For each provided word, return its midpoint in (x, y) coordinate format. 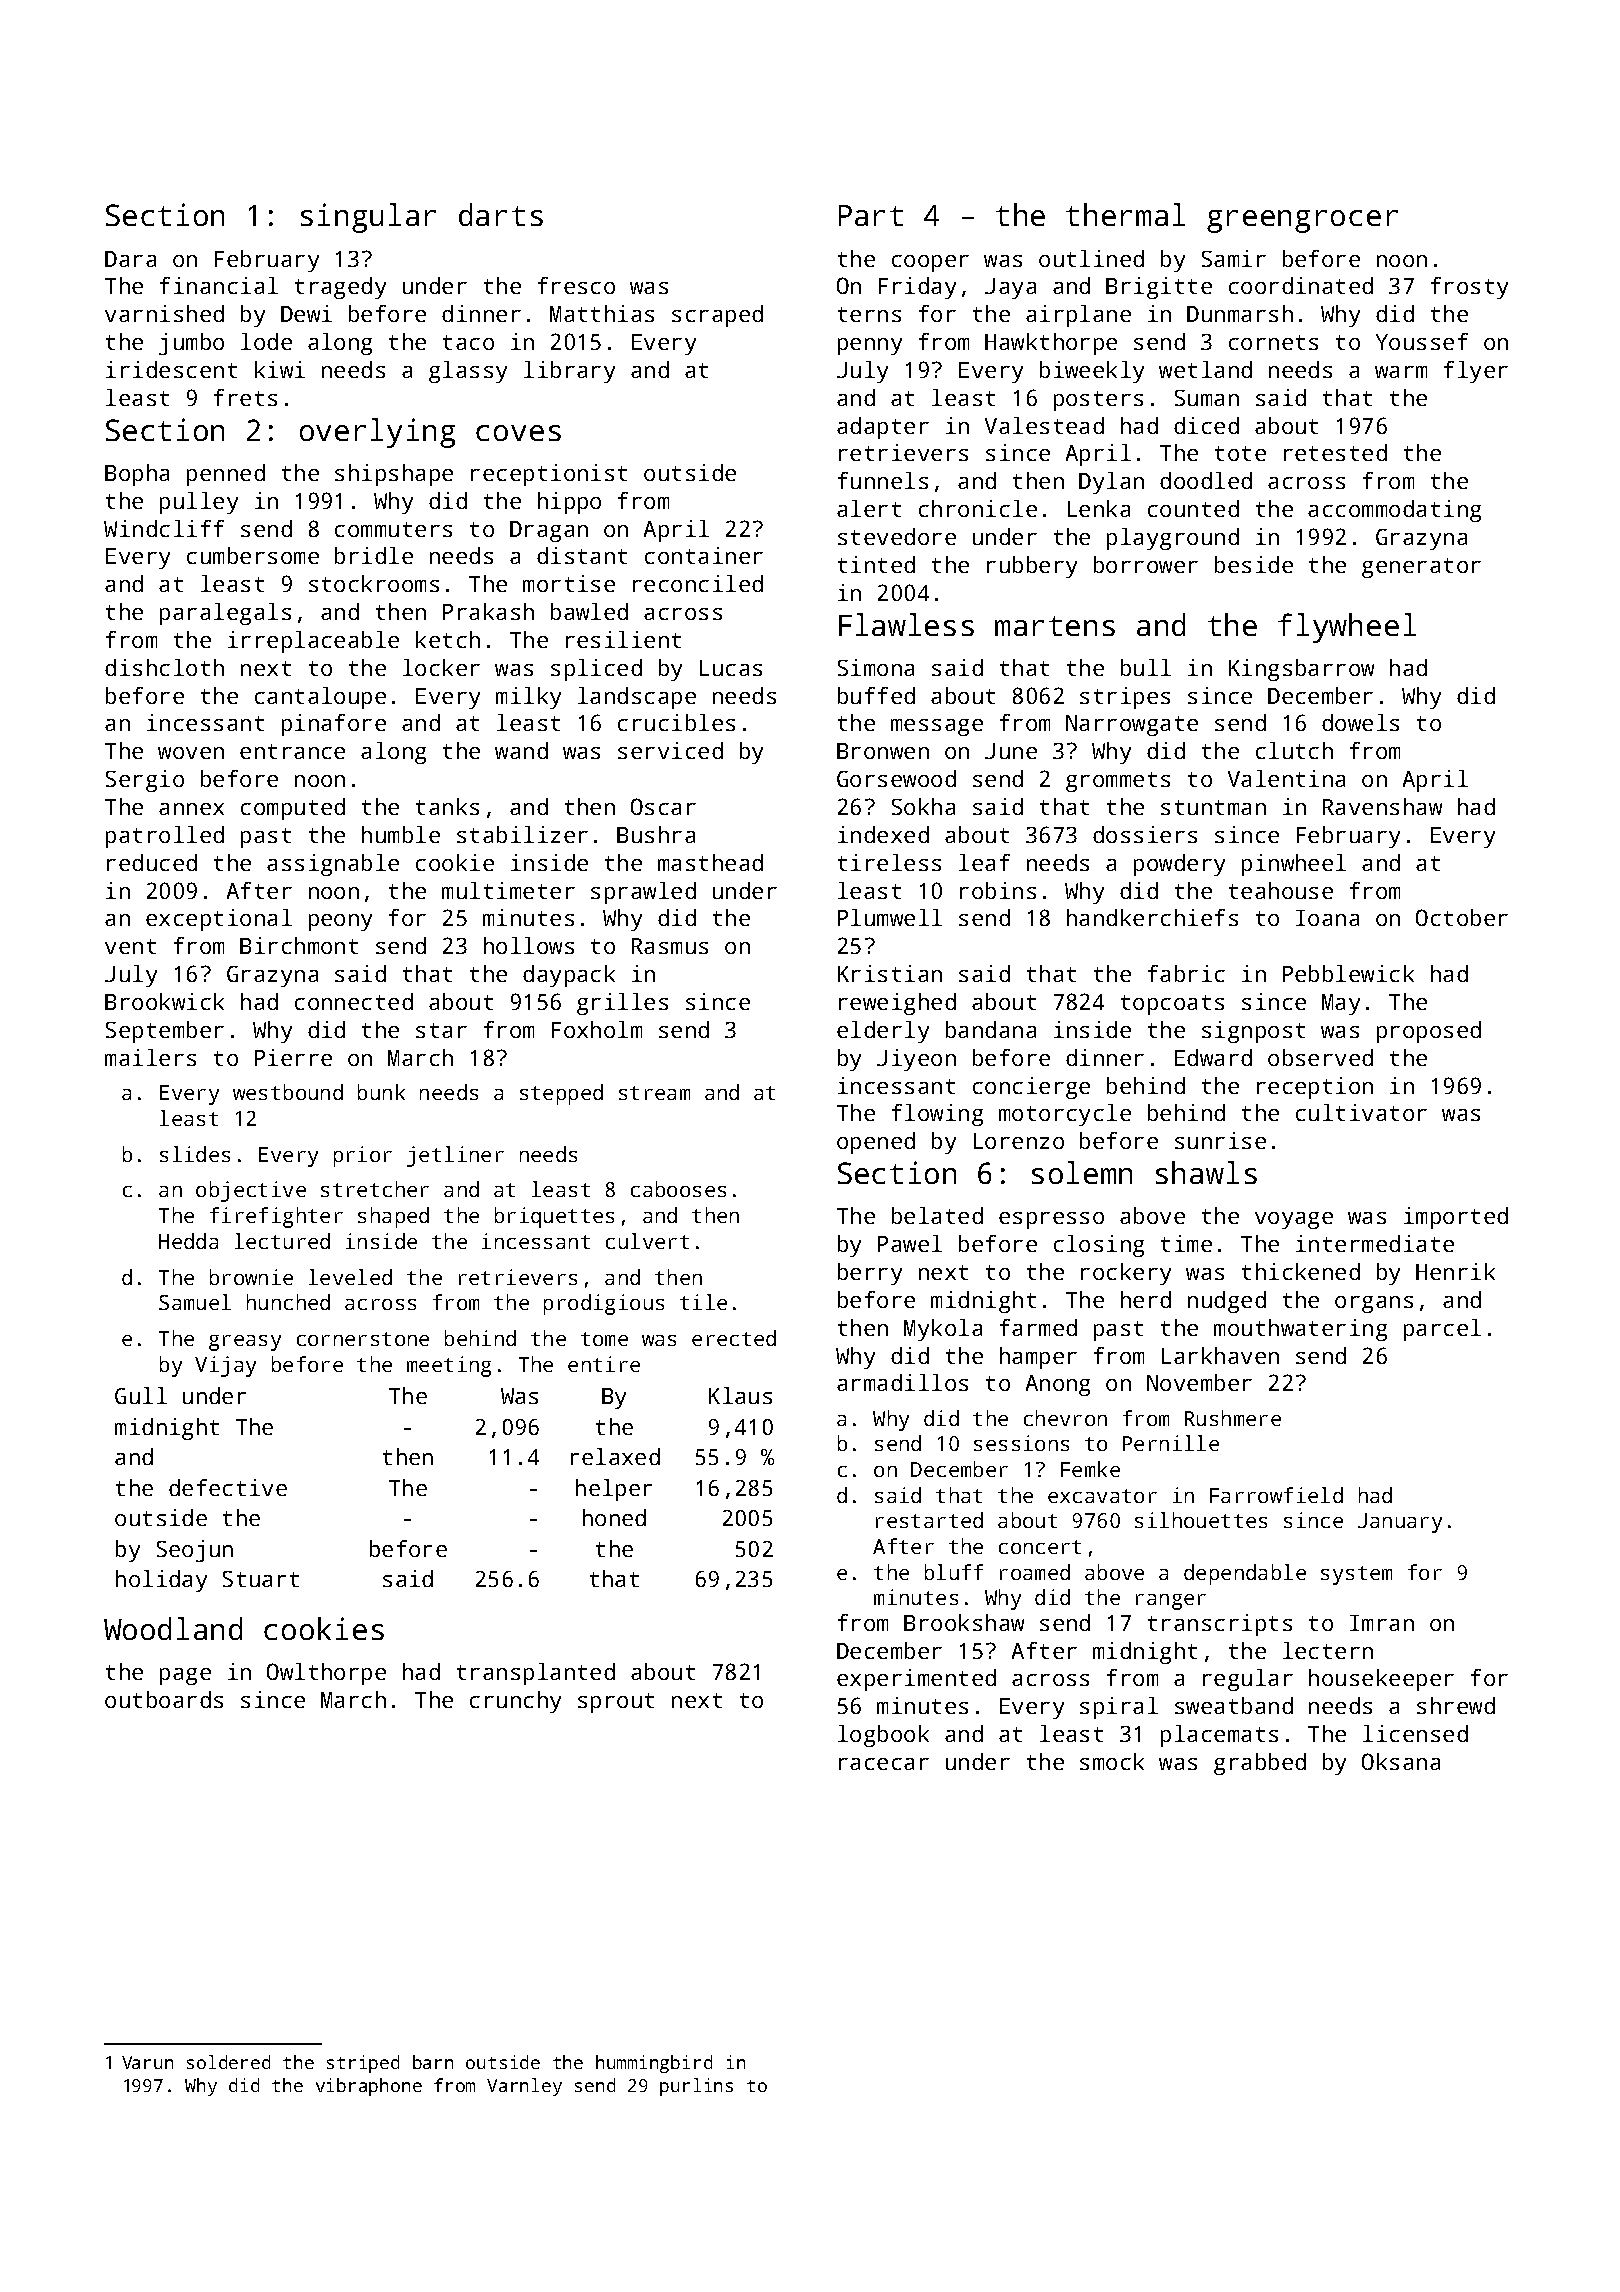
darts (501, 214)
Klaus (740, 1395)
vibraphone (369, 2087)
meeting (449, 1366)
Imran (1382, 1623)
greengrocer (1302, 221)
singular (368, 218)
